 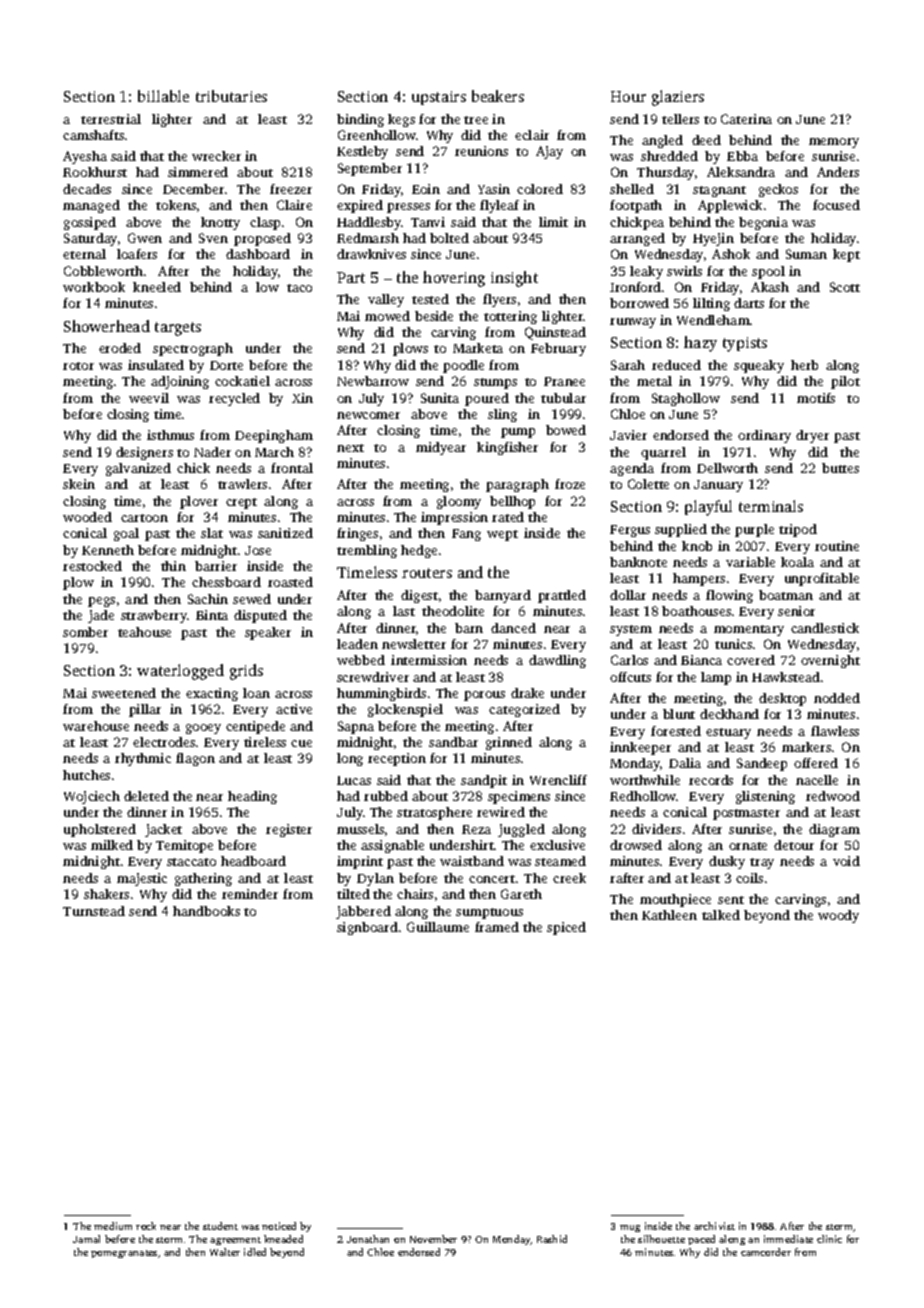 What do you see at coordinates (90, 223) in the screenshot?
I see `gossiped` at bounding box center [90, 223].
